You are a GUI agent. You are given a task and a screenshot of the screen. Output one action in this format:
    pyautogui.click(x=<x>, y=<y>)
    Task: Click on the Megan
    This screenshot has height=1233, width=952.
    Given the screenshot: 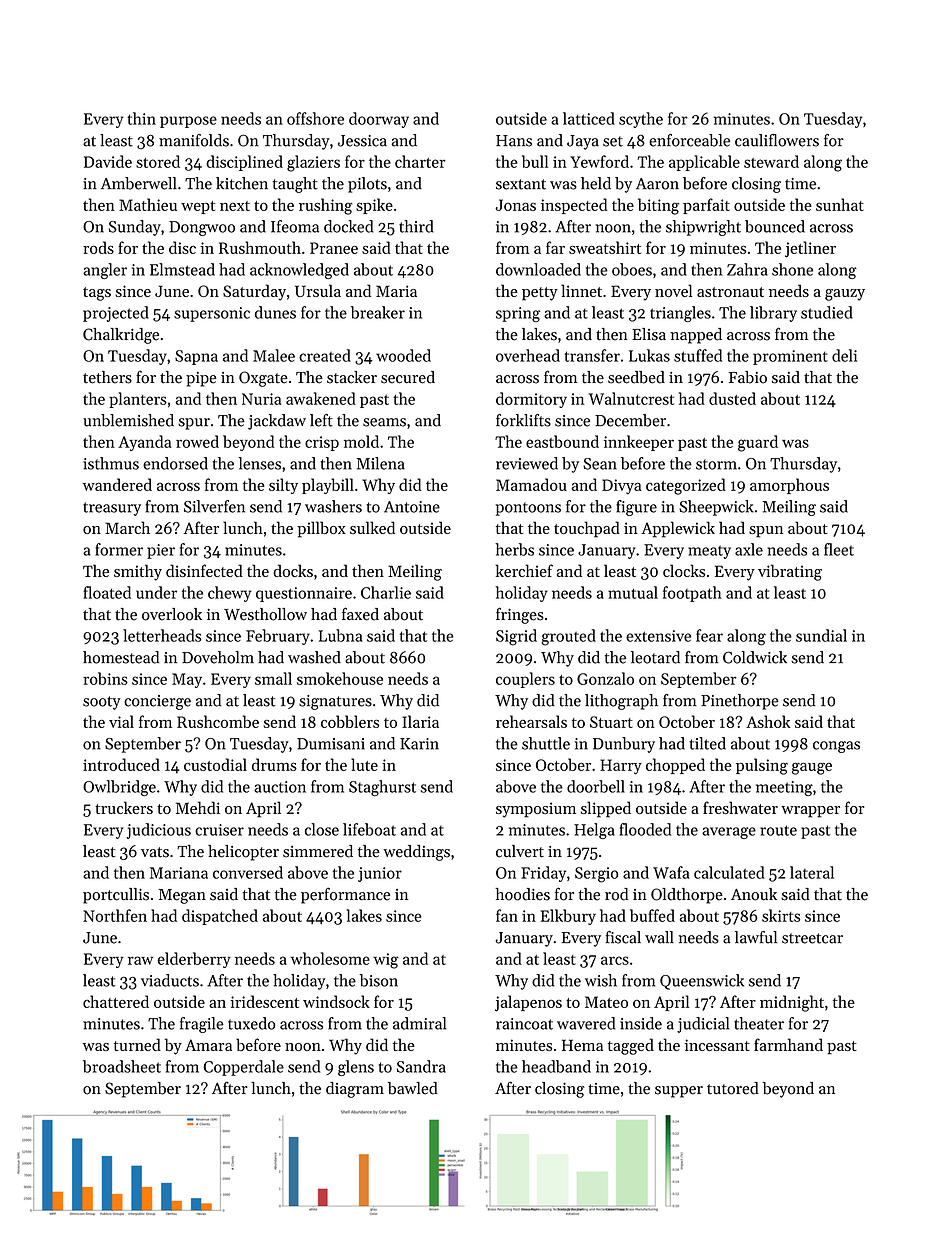 What is the action you would take?
    pyautogui.click(x=182, y=896)
